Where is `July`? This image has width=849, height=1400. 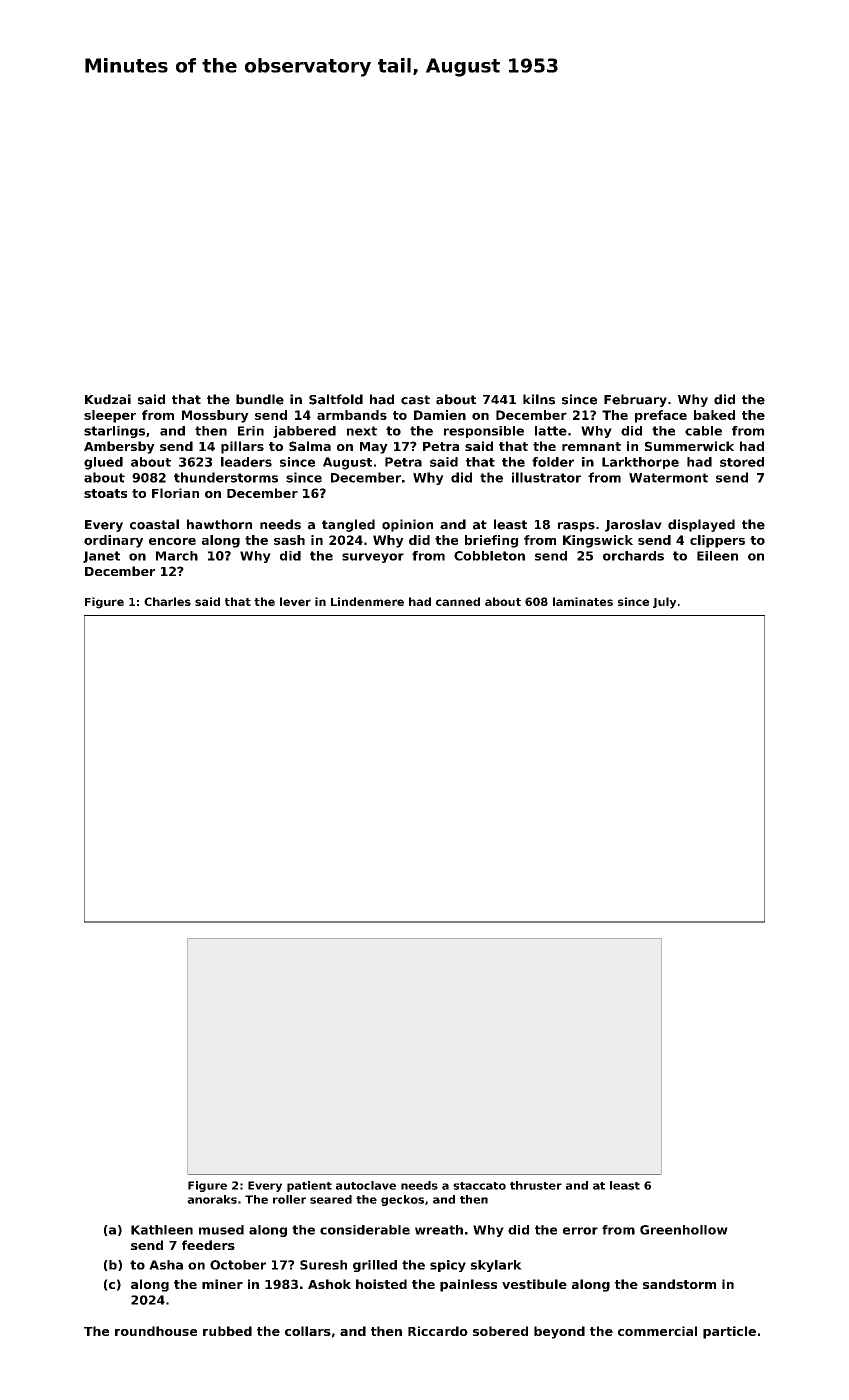
July is located at coordinates (664, 603).
